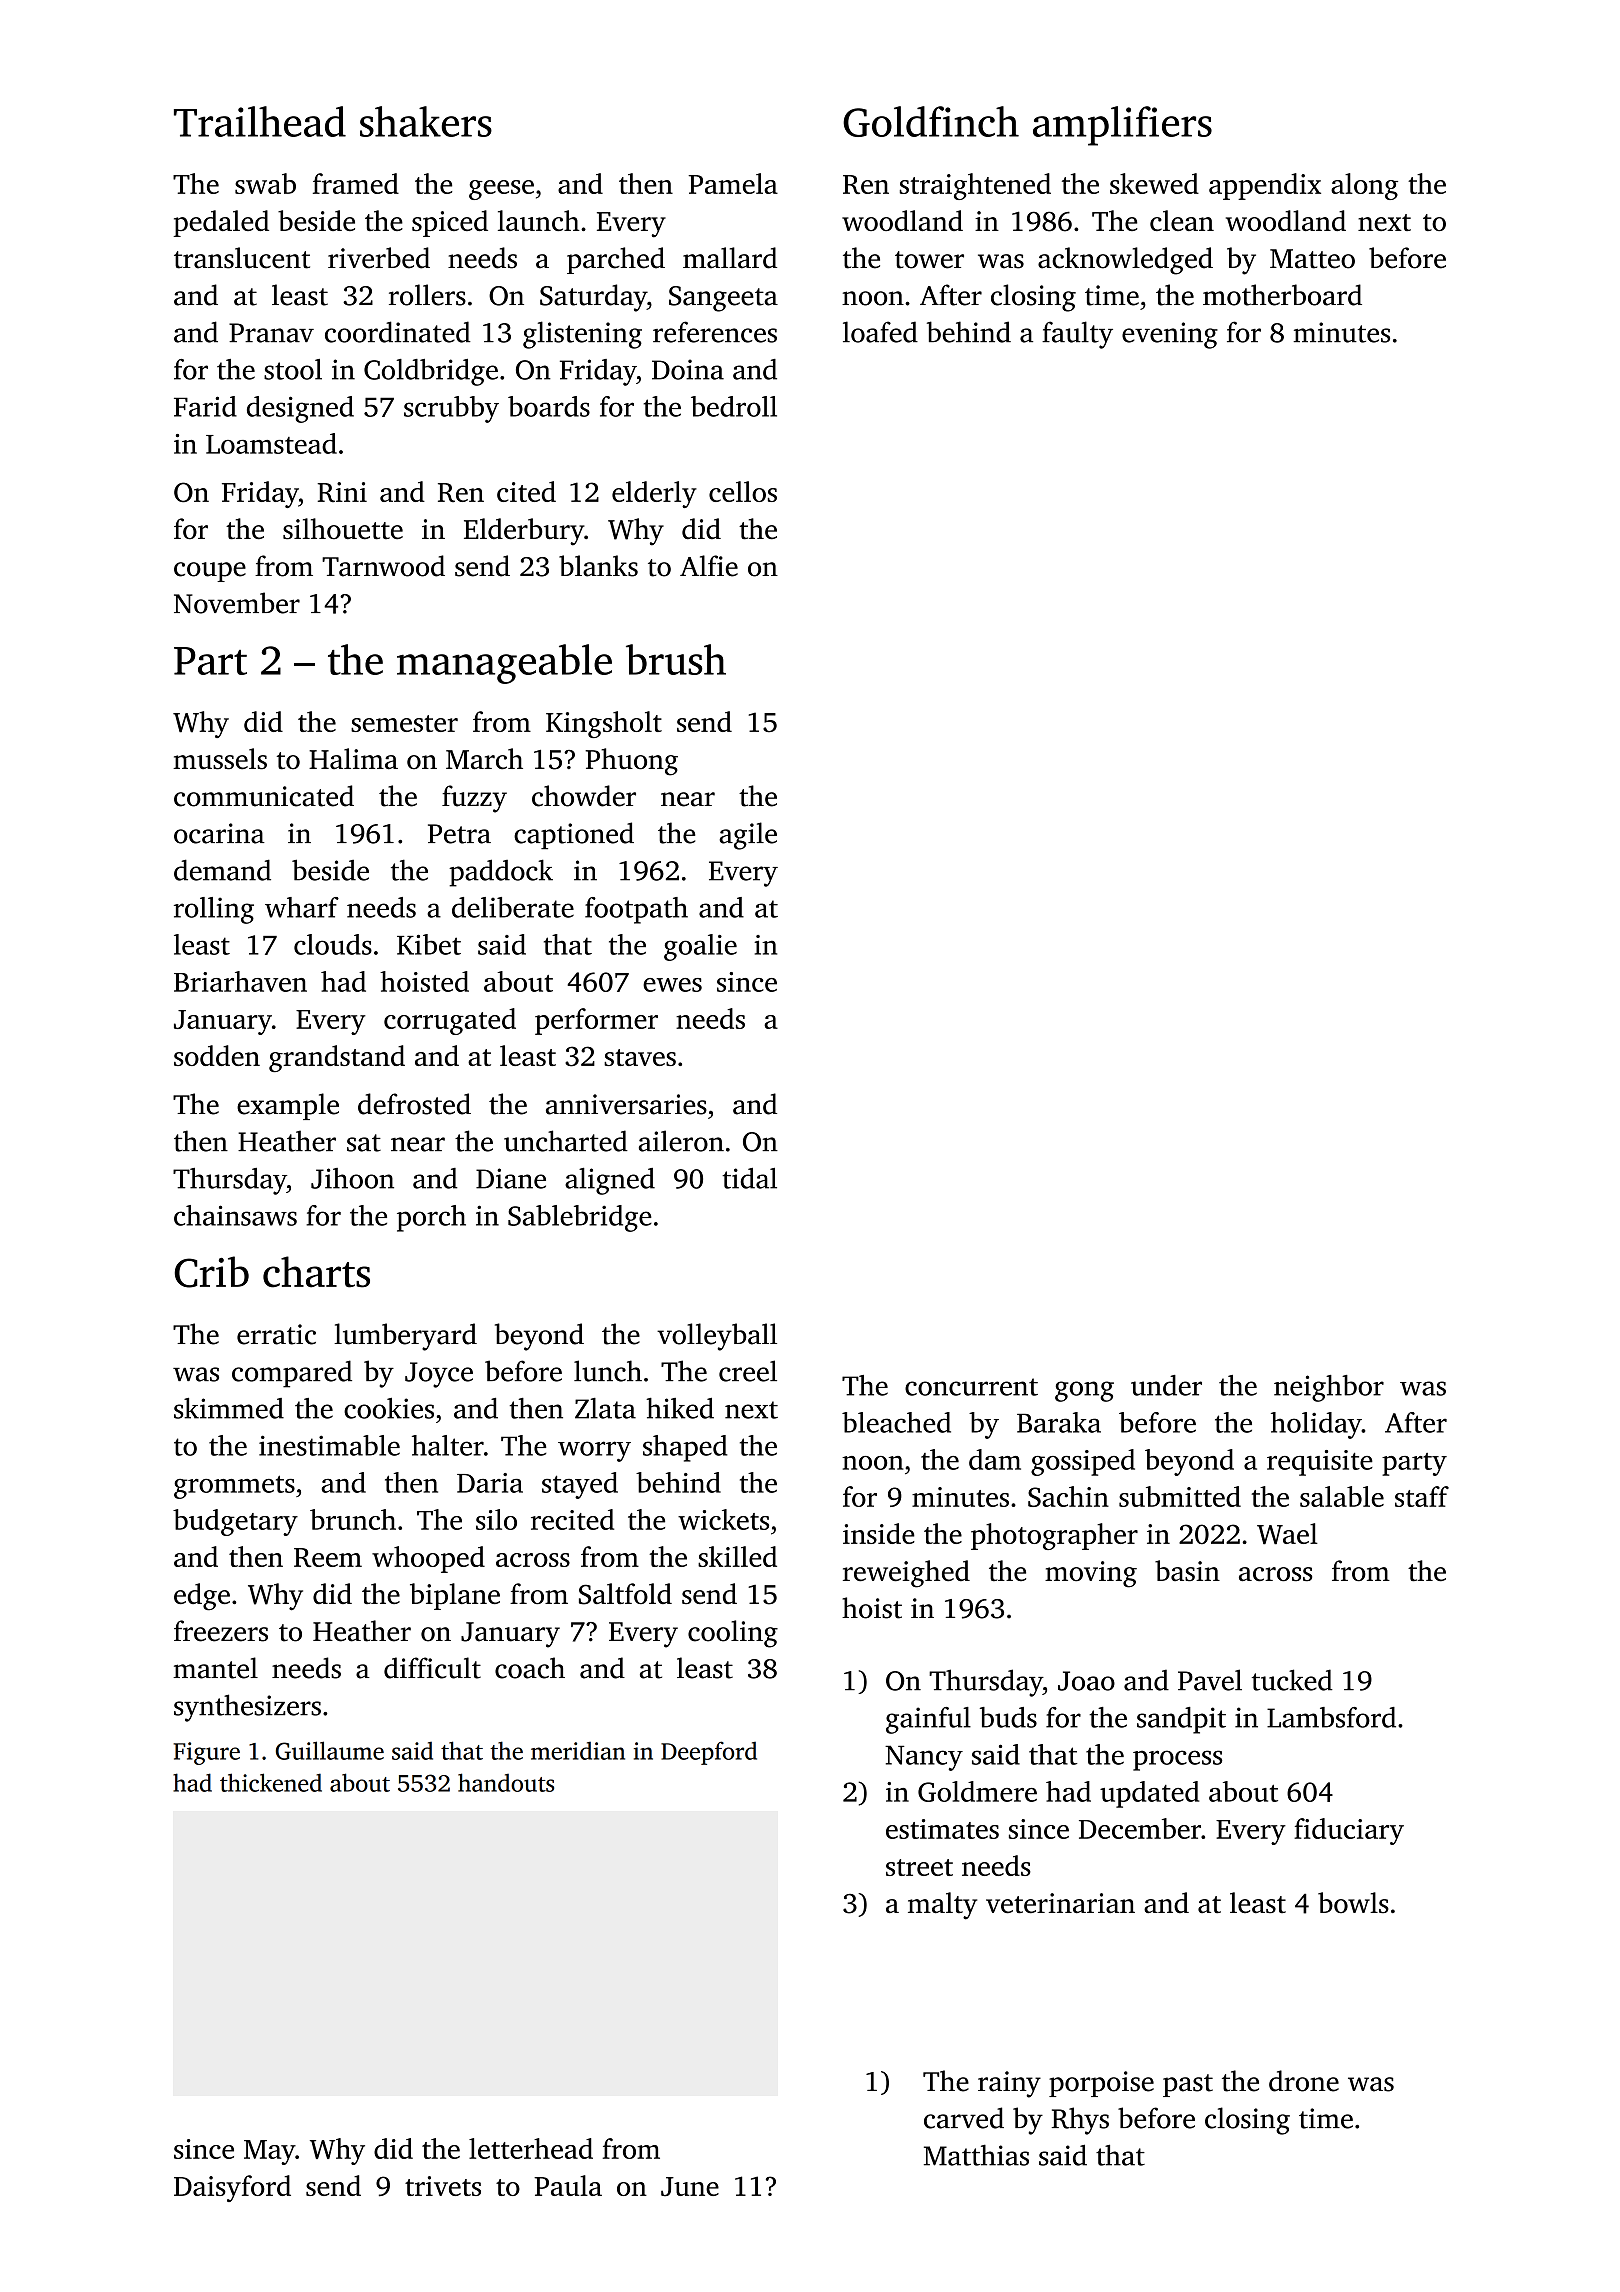  Describe the element at coordinates (743, 491) in the screenshot. I see `cellos` at that location.
